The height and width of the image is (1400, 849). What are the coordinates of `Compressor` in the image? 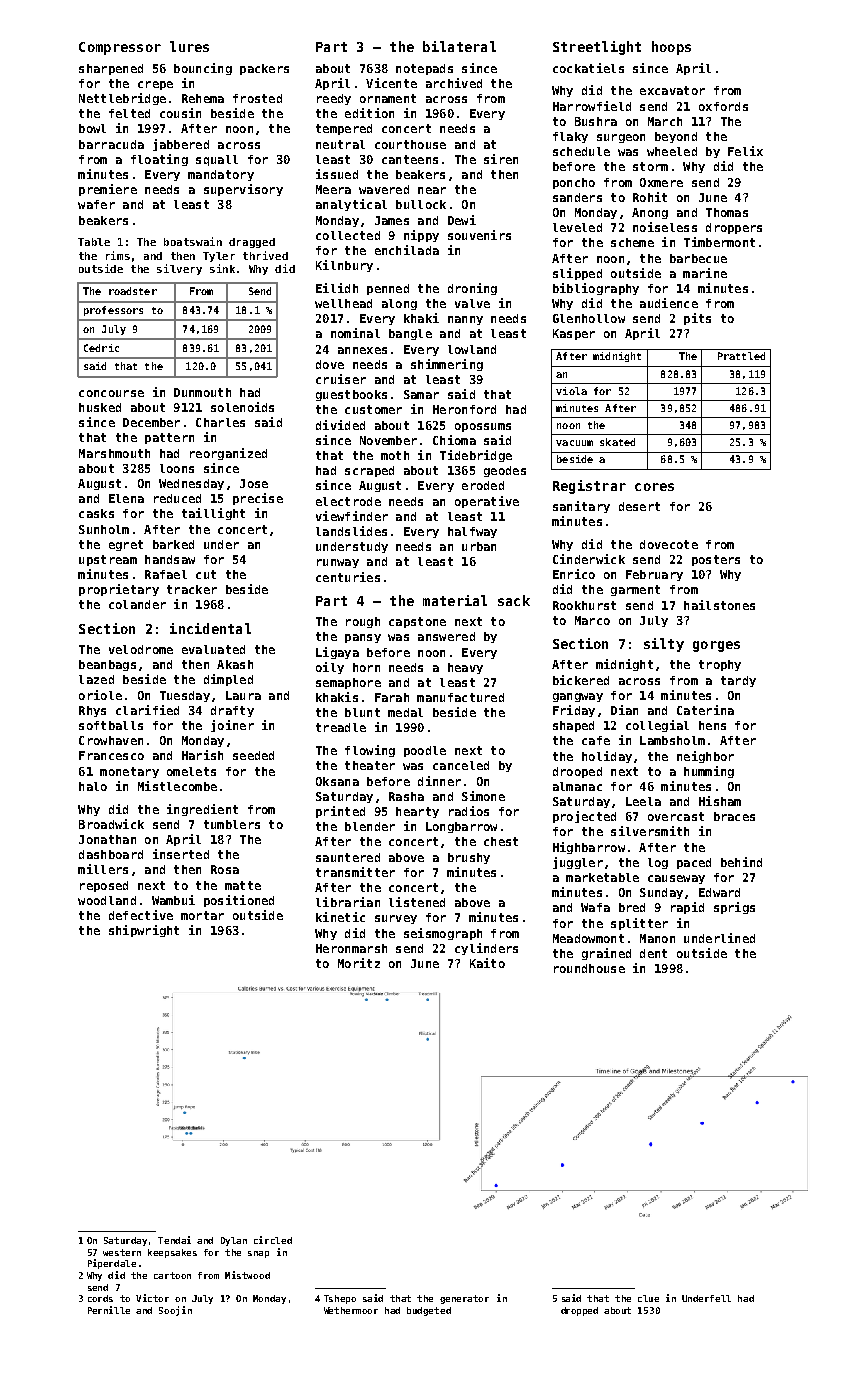 It's located at (120, 48).
